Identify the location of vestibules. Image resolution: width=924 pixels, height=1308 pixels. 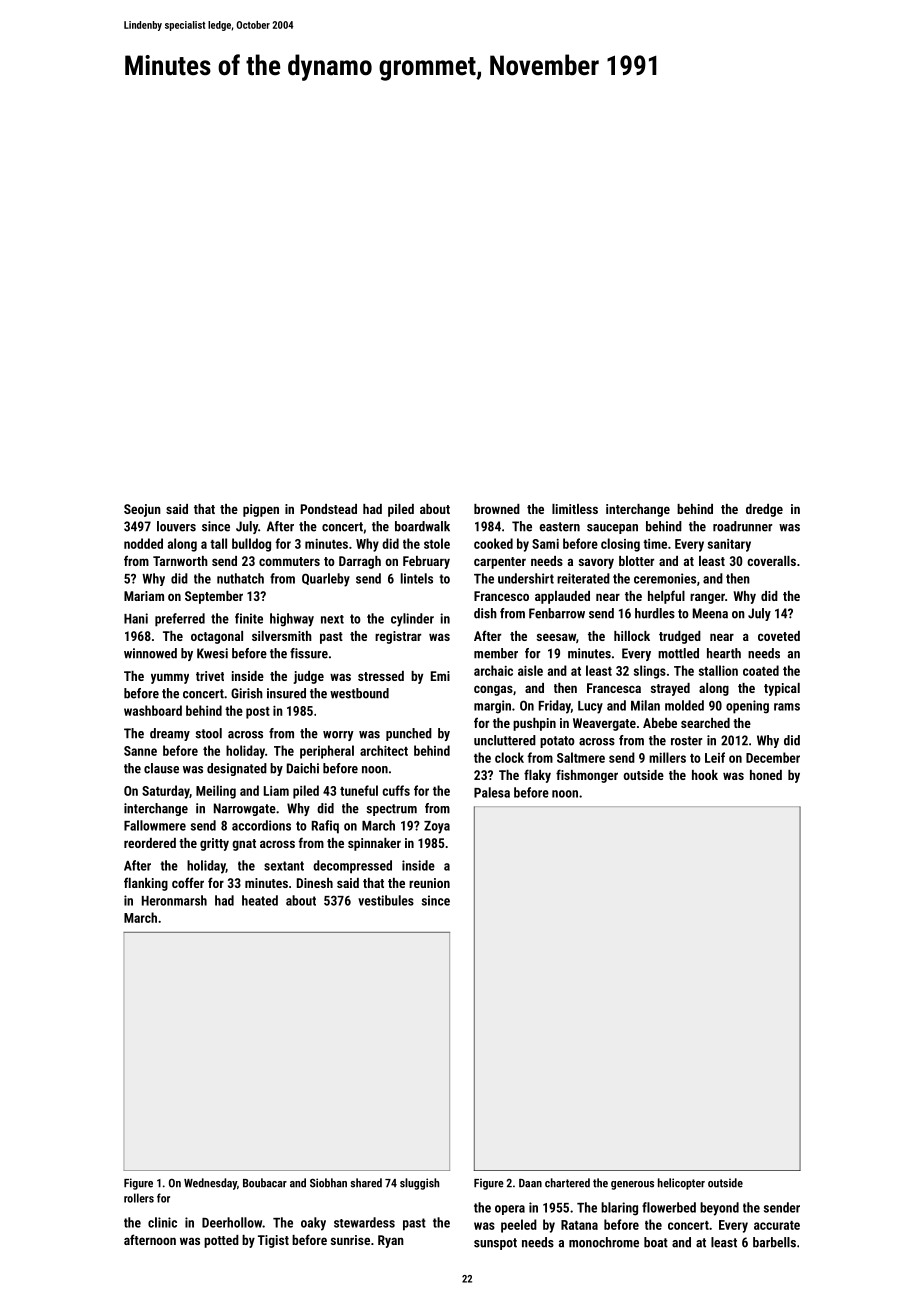
(386, 900).
